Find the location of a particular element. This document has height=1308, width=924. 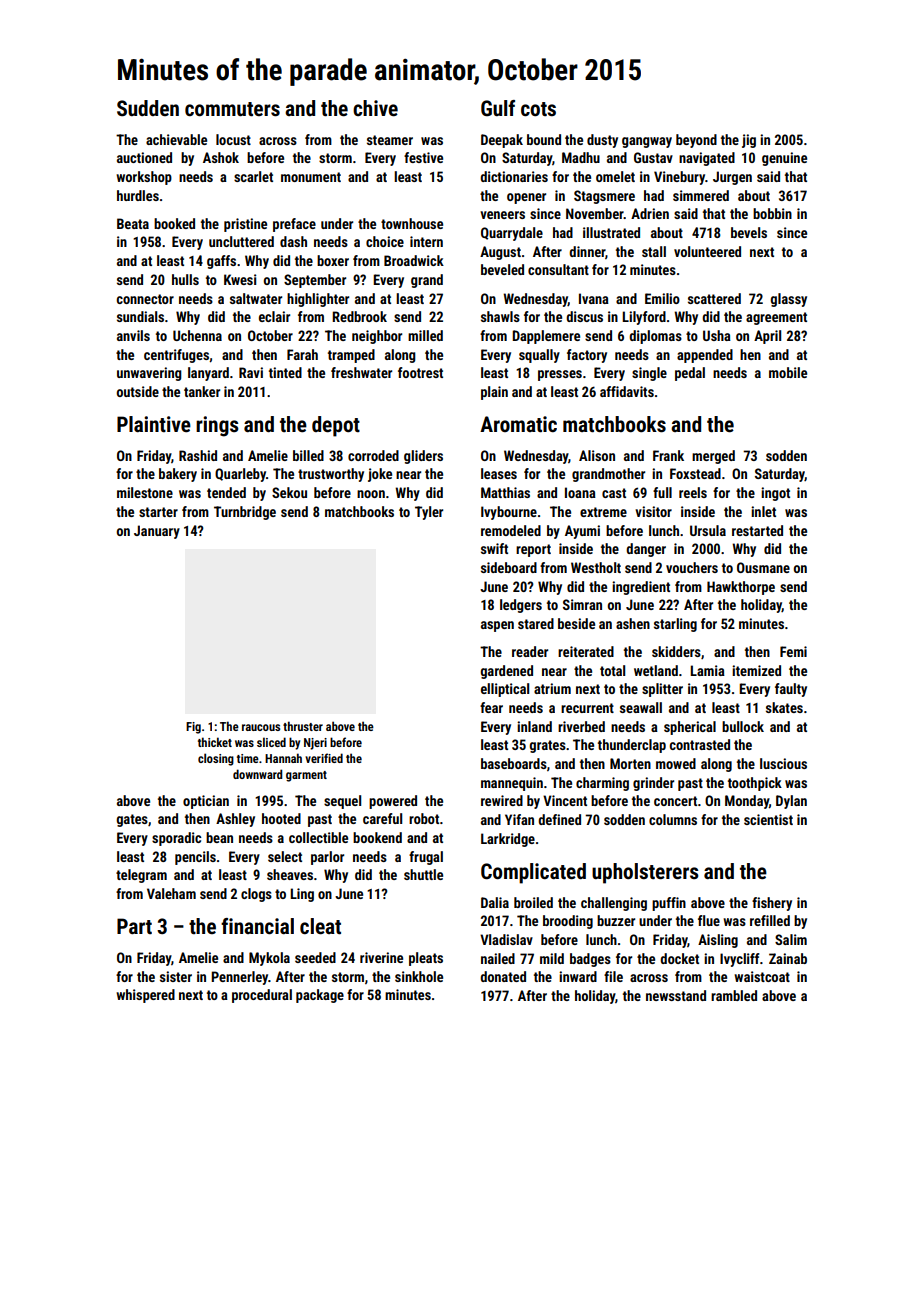

stall is located at coordinates (654, 251).
